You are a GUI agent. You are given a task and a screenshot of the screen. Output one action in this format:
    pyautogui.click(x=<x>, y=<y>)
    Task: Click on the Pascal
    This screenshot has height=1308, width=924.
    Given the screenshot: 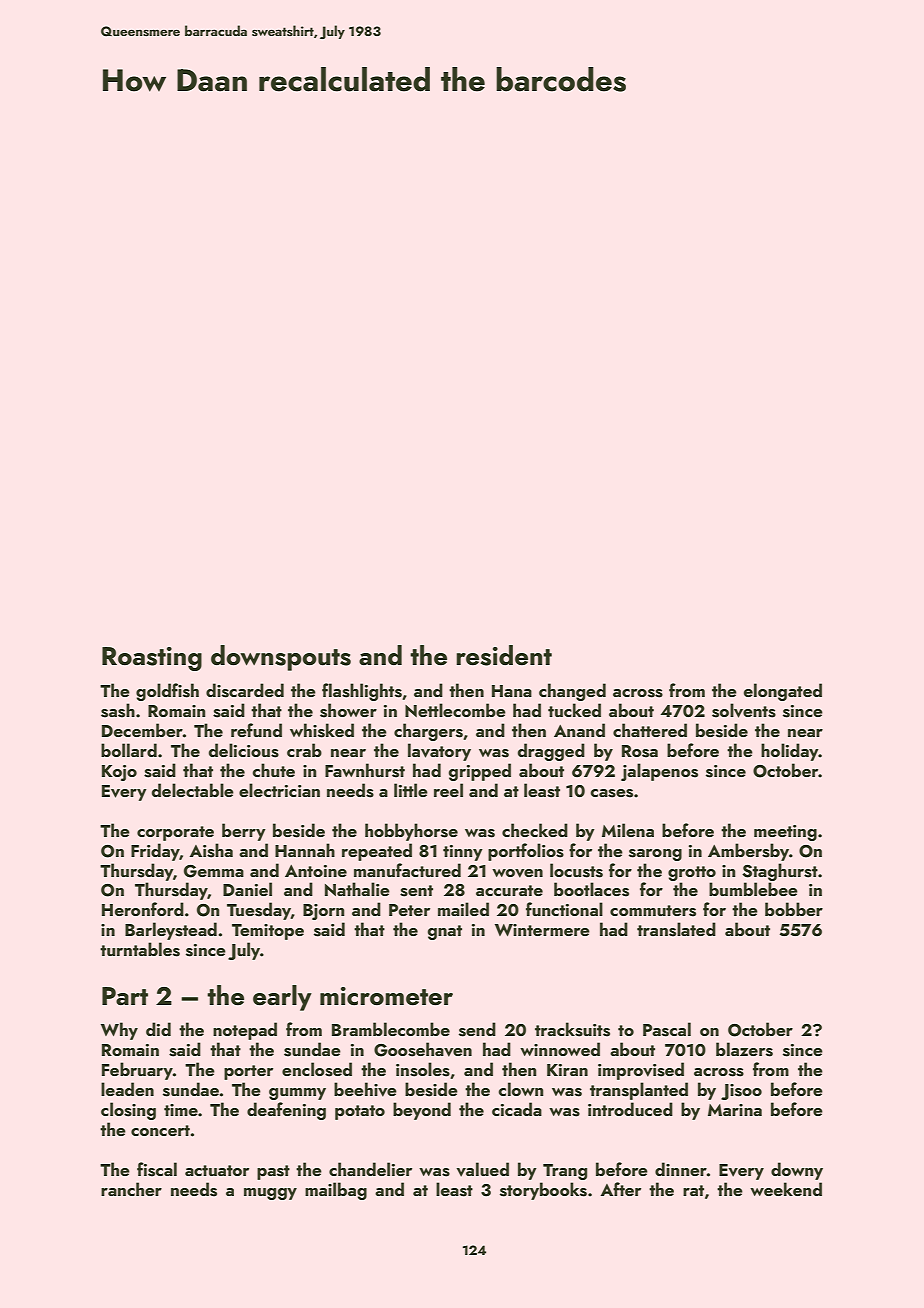 What is the action you would take?
    pyautogui.click(x=667, y=1029)
